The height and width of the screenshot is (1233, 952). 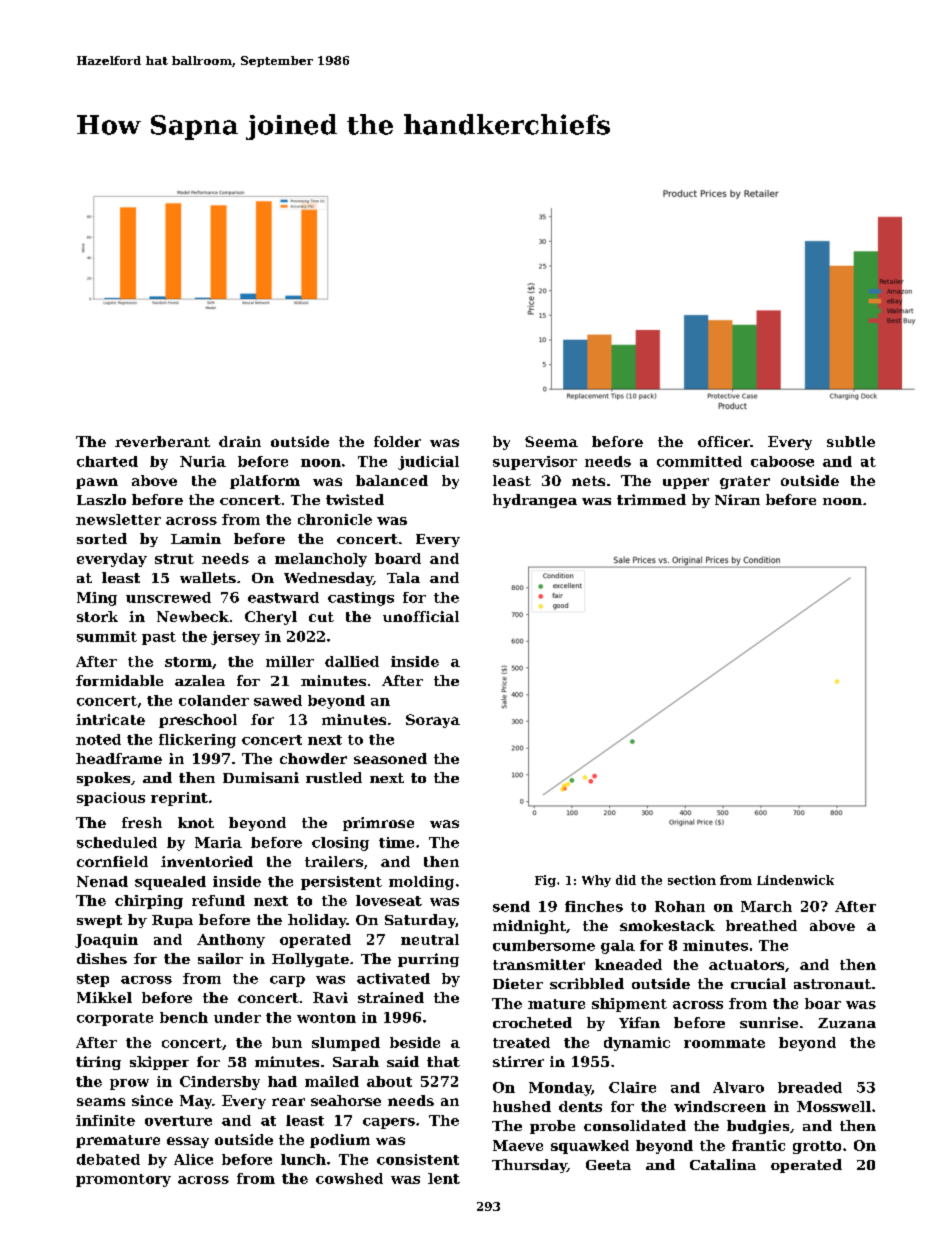 I want to click on Geeta, so click(x=608, y=1165).
